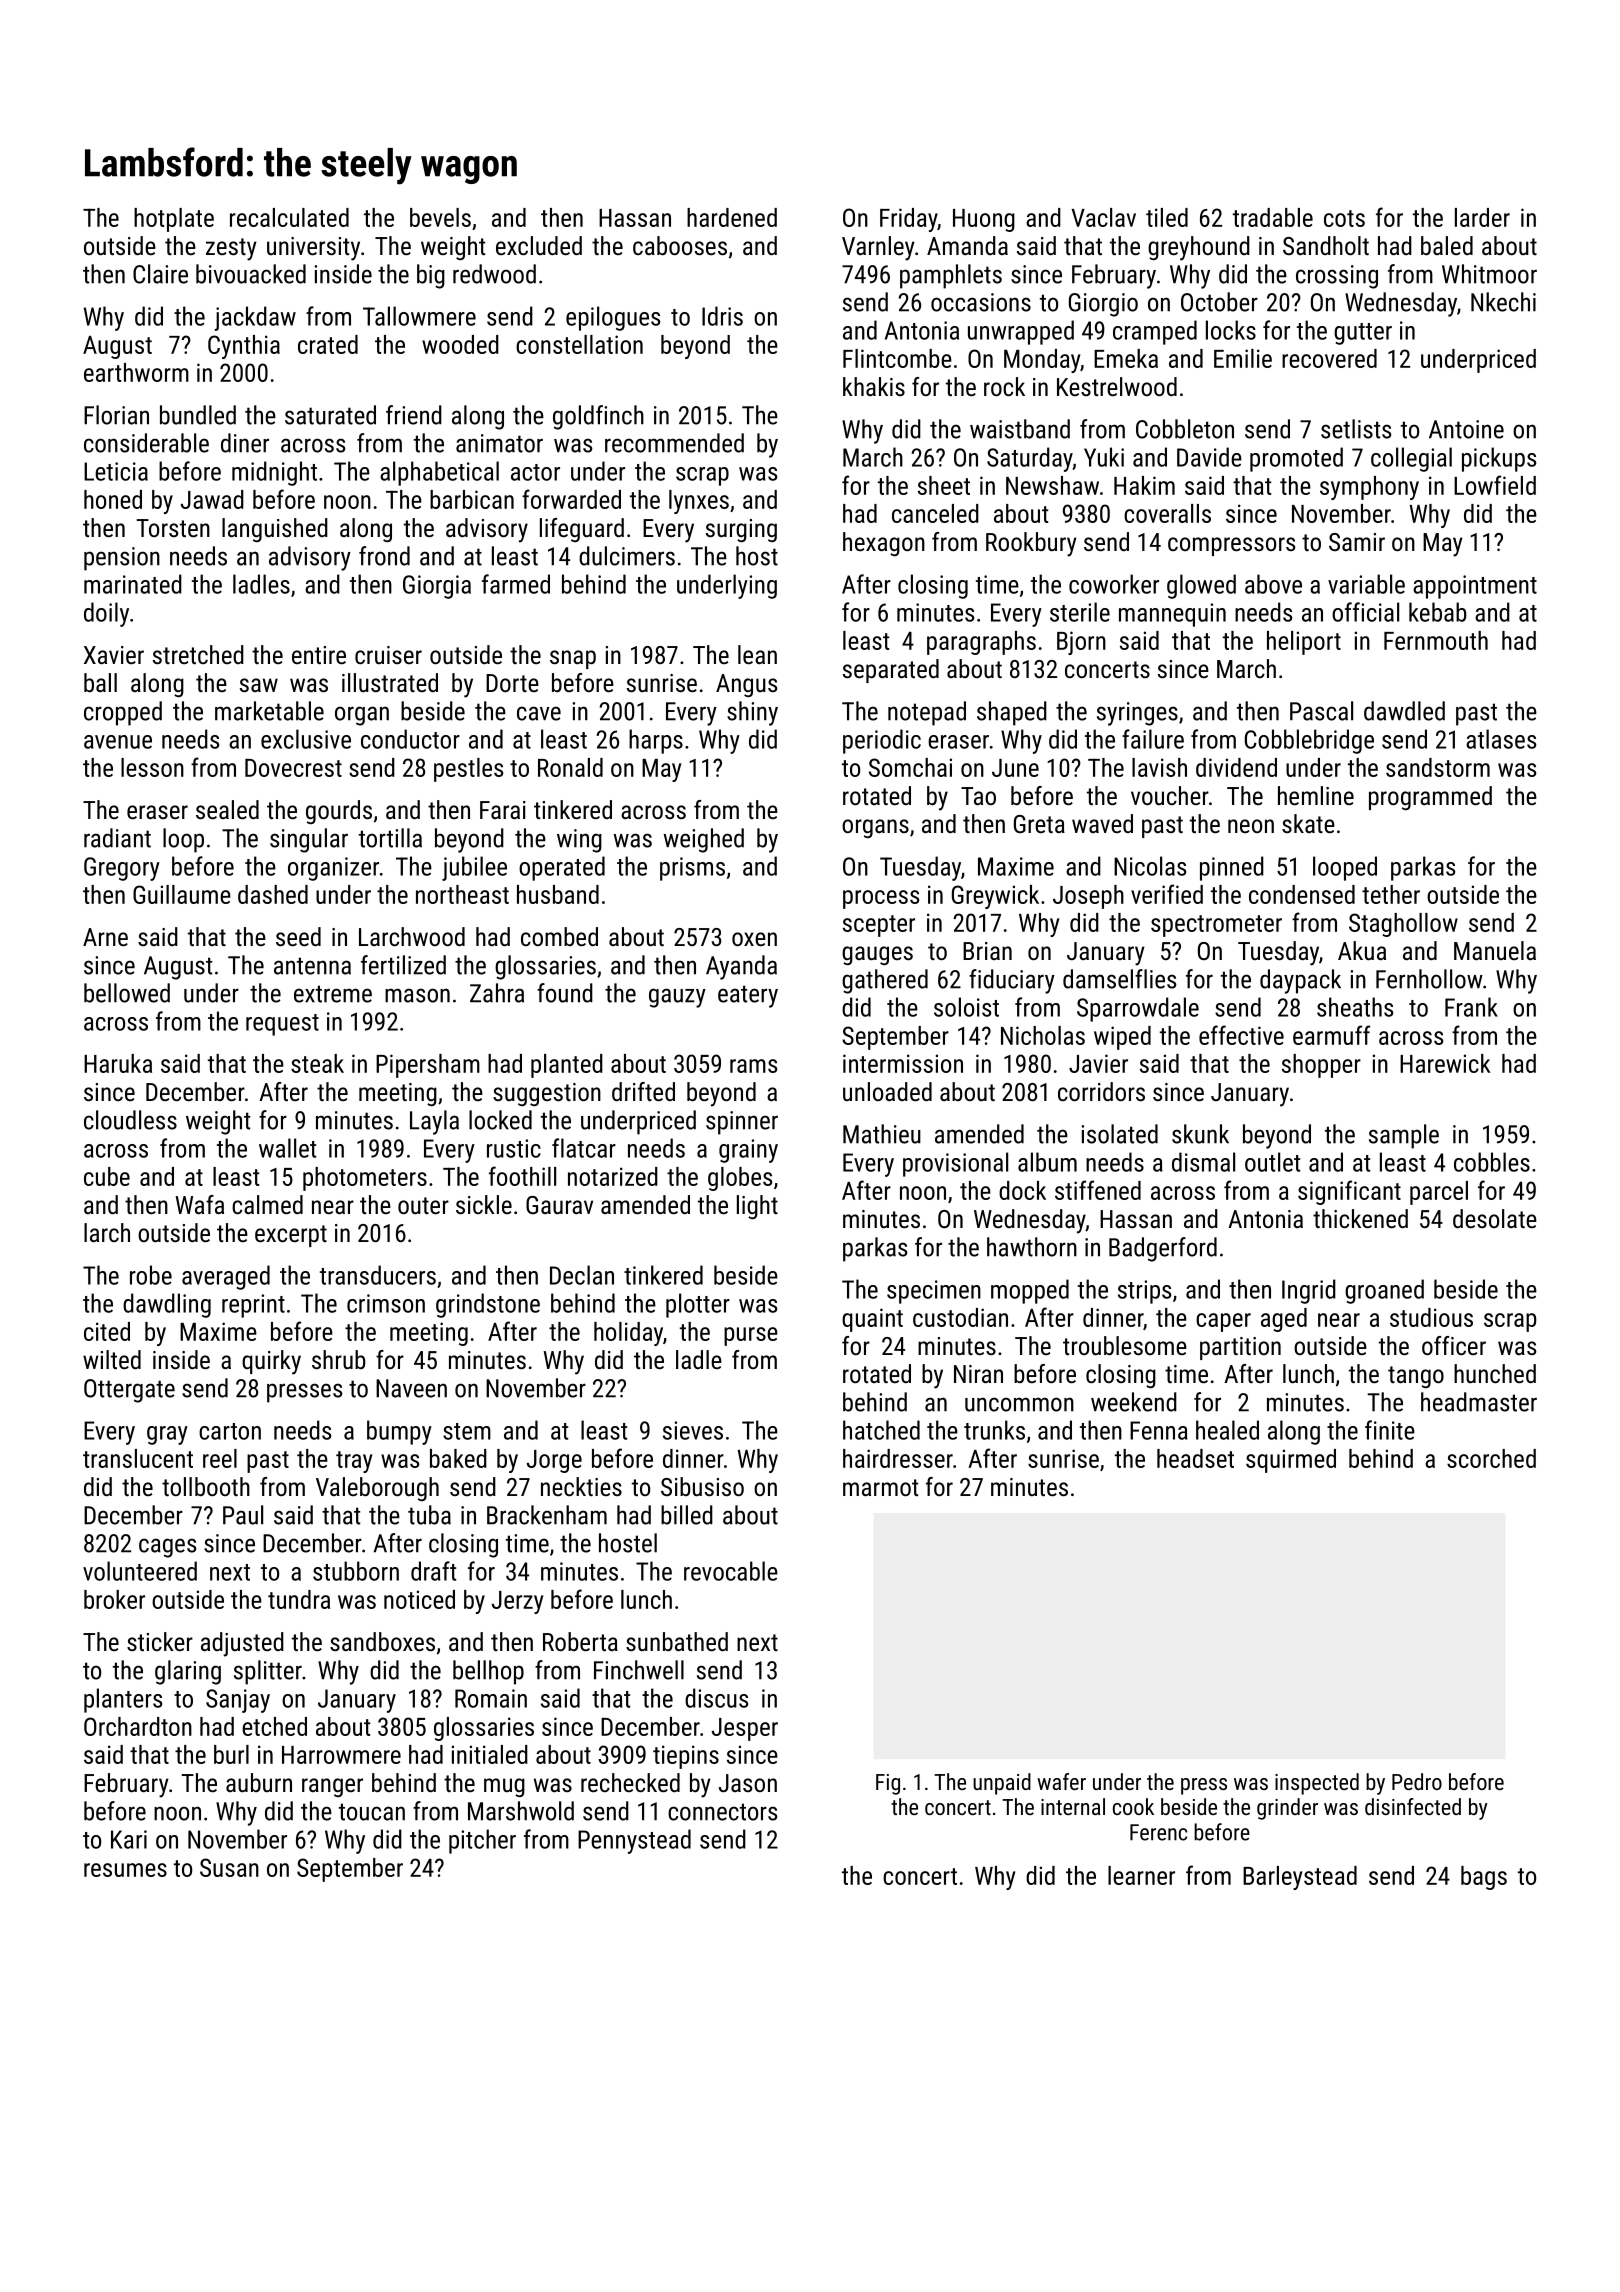  What do you see at coordinates (460, 344) in the page?
I see `wooded` at bounding box center [460, 344].
